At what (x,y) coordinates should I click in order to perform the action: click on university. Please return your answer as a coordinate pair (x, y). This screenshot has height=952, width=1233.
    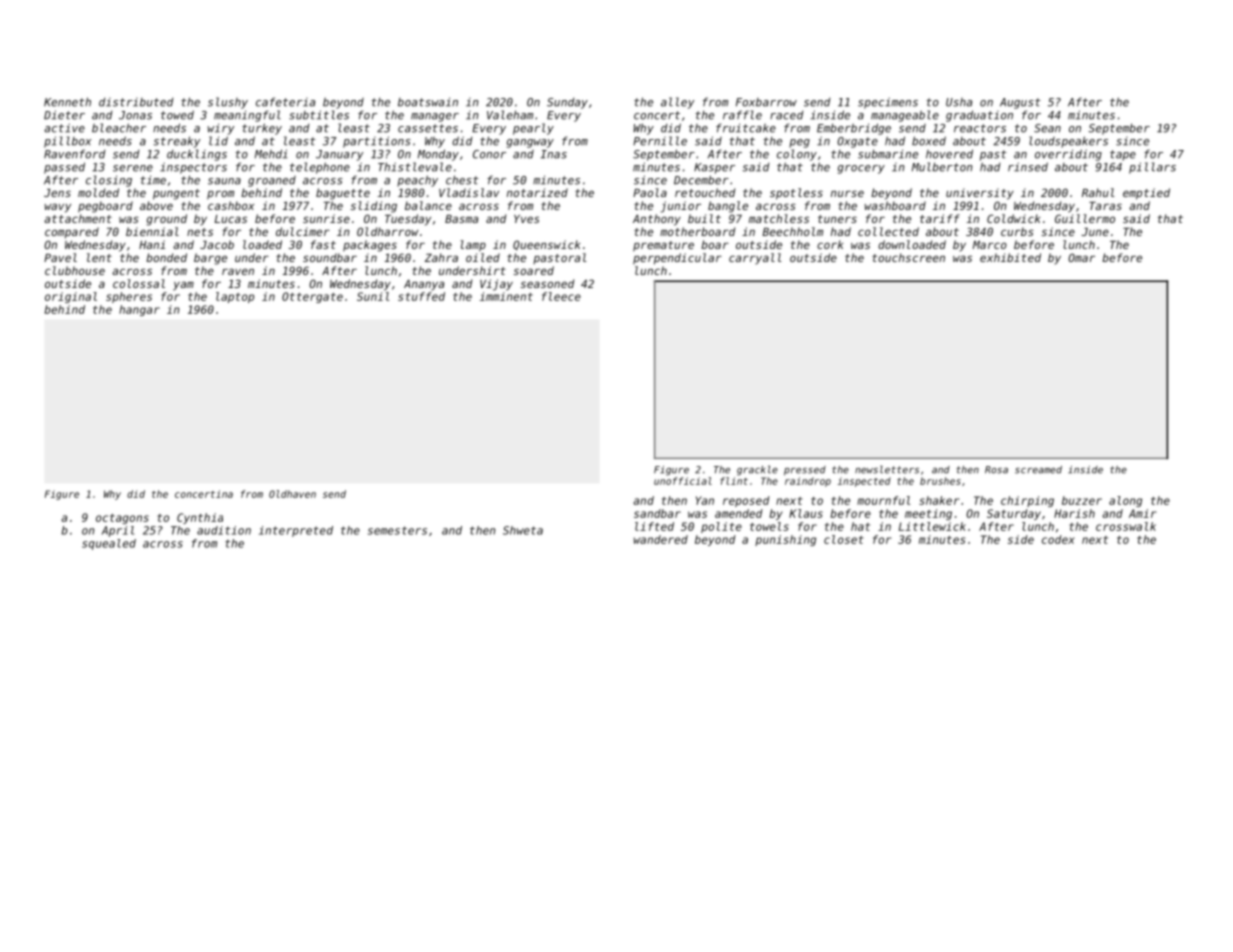
    Looking at the image, I should click on (980, 194).
